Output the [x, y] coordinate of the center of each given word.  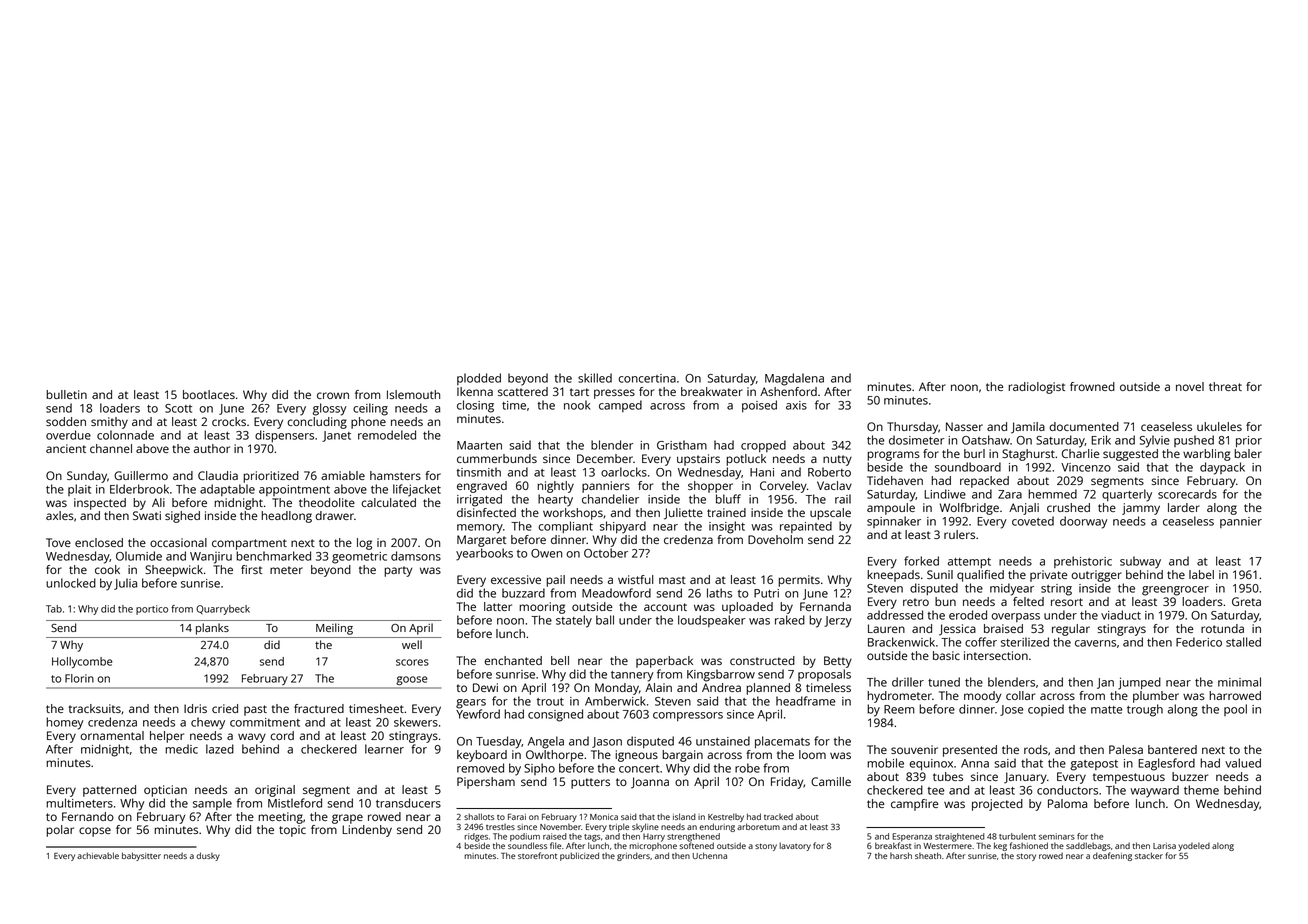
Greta [1246, 601]
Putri [766, 593]
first [251, 569]
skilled [595, 378]
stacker [1149, 855]
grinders [633, 856]
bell [560, 660]
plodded [479, 379]
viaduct [1121, 615]
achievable [98, 855]
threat [1225, 386]
